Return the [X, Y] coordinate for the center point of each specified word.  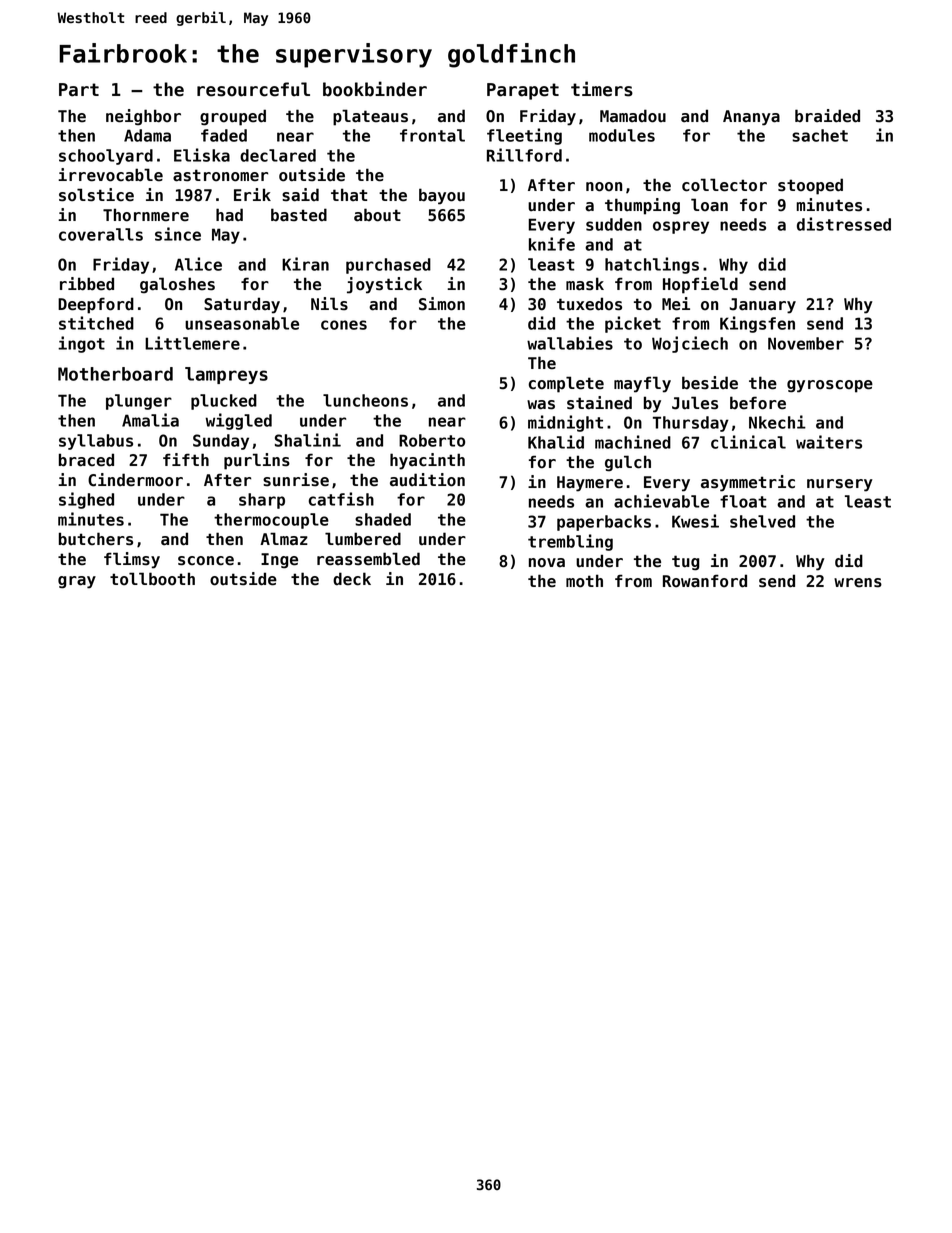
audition [427, 480]
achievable [661, 501]
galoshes [177, 285]
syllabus [96, 442]
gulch [628, 463]
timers [602, 89]
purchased [388, 266]
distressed [844, 224]
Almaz [284, 538]
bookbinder [375, 89]
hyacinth [427, 461]
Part [79, 90]
